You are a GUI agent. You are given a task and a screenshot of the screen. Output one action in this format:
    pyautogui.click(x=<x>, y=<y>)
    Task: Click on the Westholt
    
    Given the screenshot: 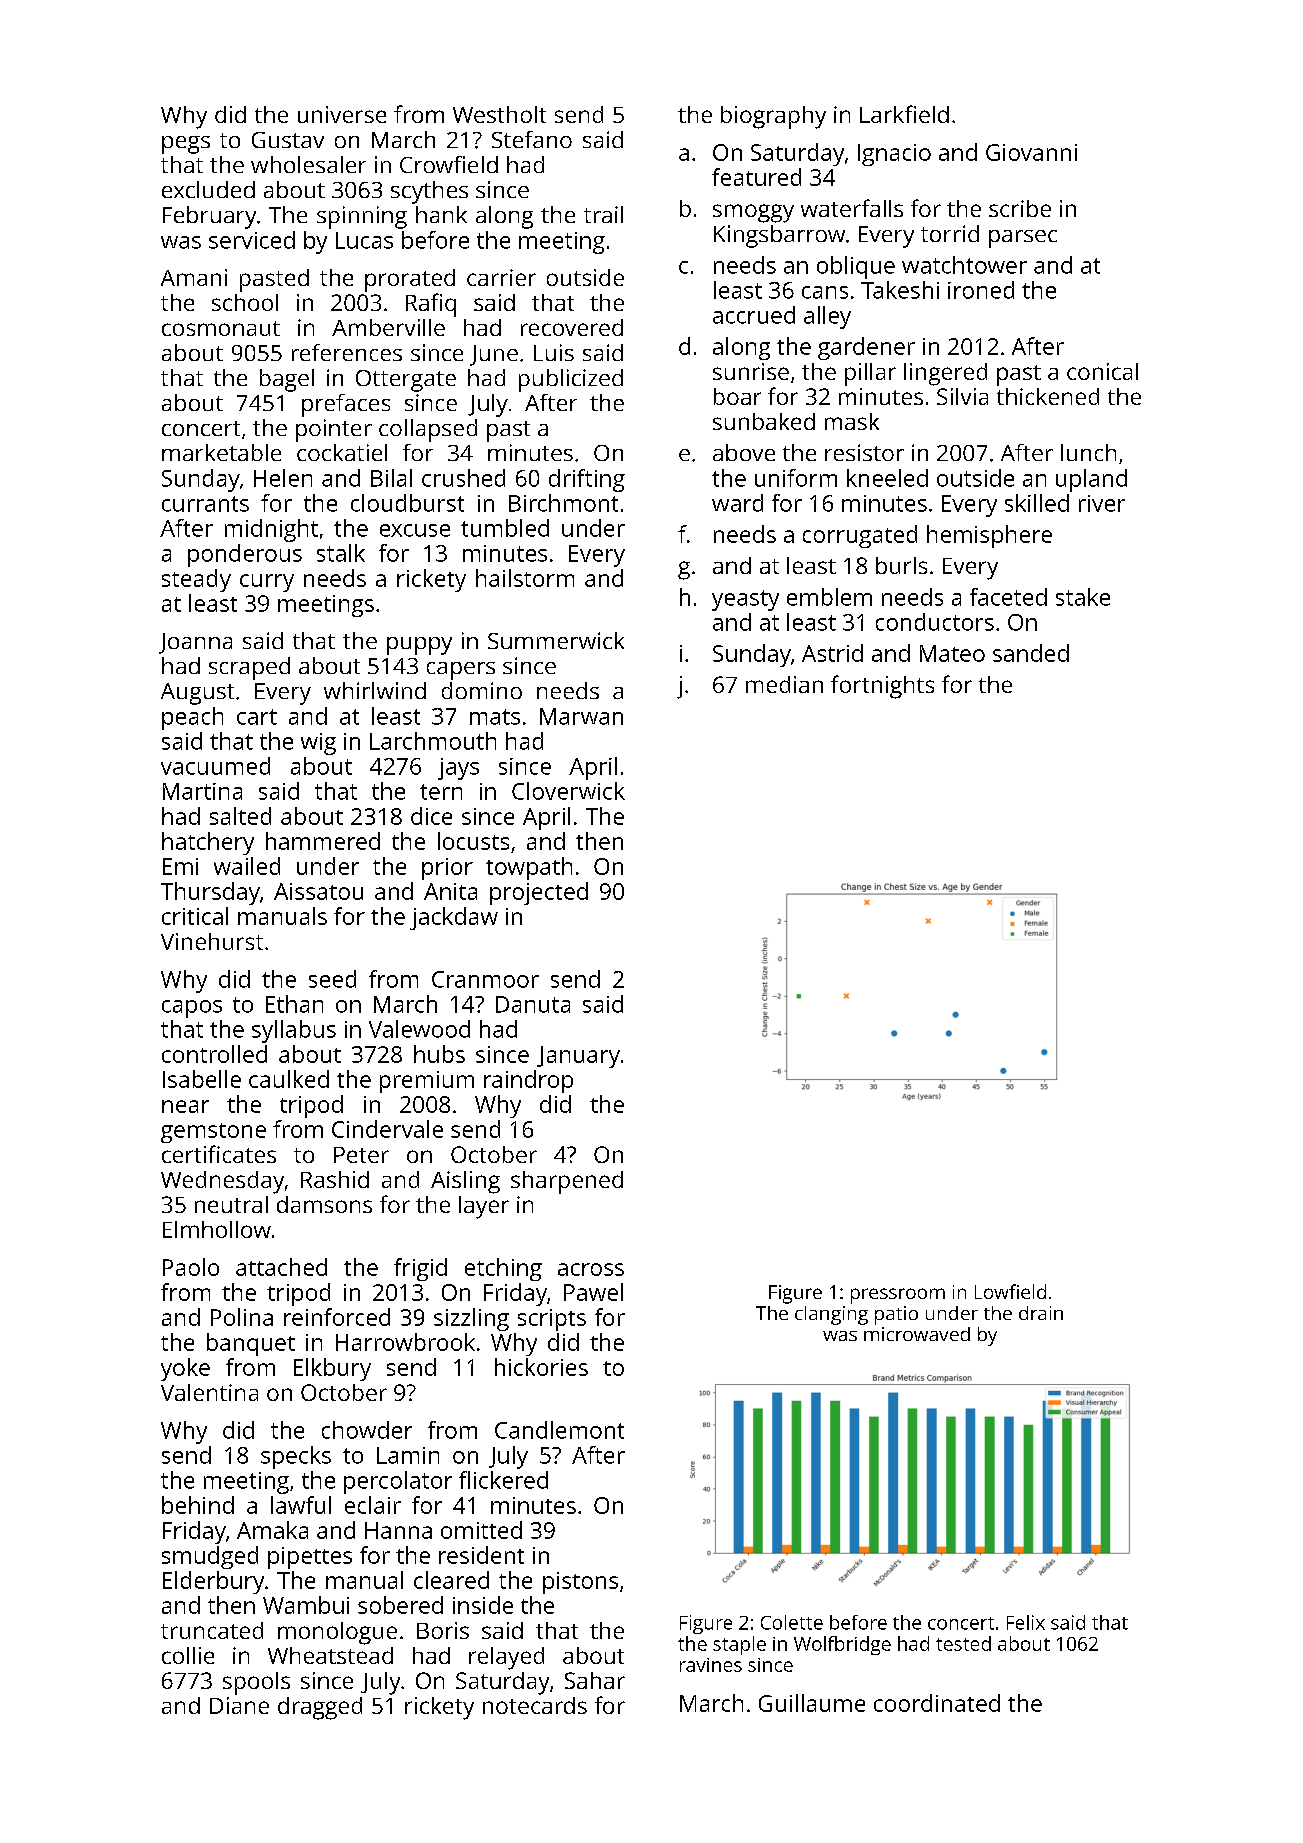 What is the action you would take?
    pyautogui.click(x=499, y=114)
